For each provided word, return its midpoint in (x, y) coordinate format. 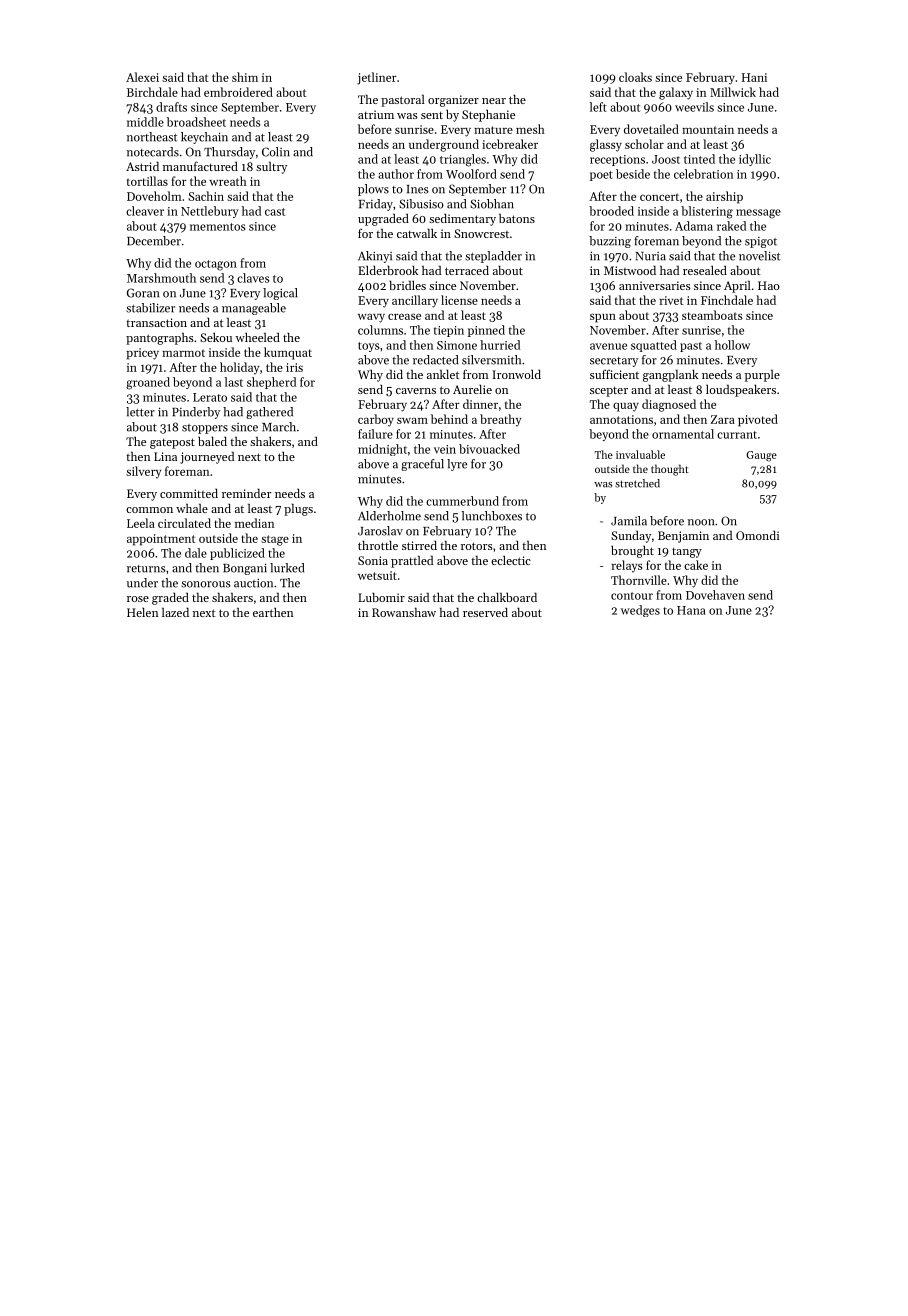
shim (245, 77)
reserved (485, 612)
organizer (453, 101)
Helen (142, 612)
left (598, 107)
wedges (640, 611)
